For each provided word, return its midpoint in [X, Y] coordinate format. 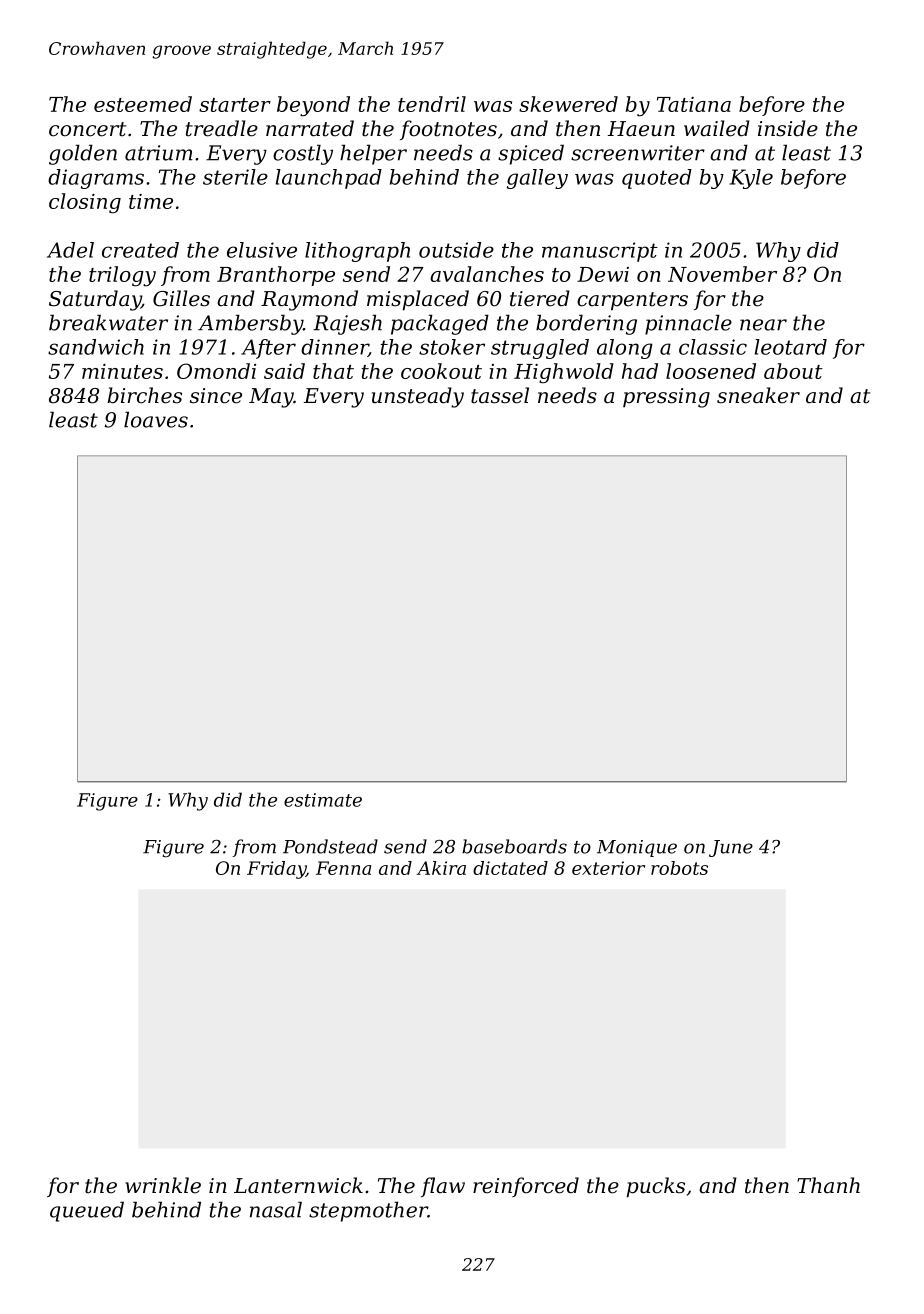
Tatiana [694, 104]
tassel [500, 395]
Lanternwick [298, 1185]
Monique [637, 848]
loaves [156, 420]
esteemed [143, 104]
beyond [313, 106]
